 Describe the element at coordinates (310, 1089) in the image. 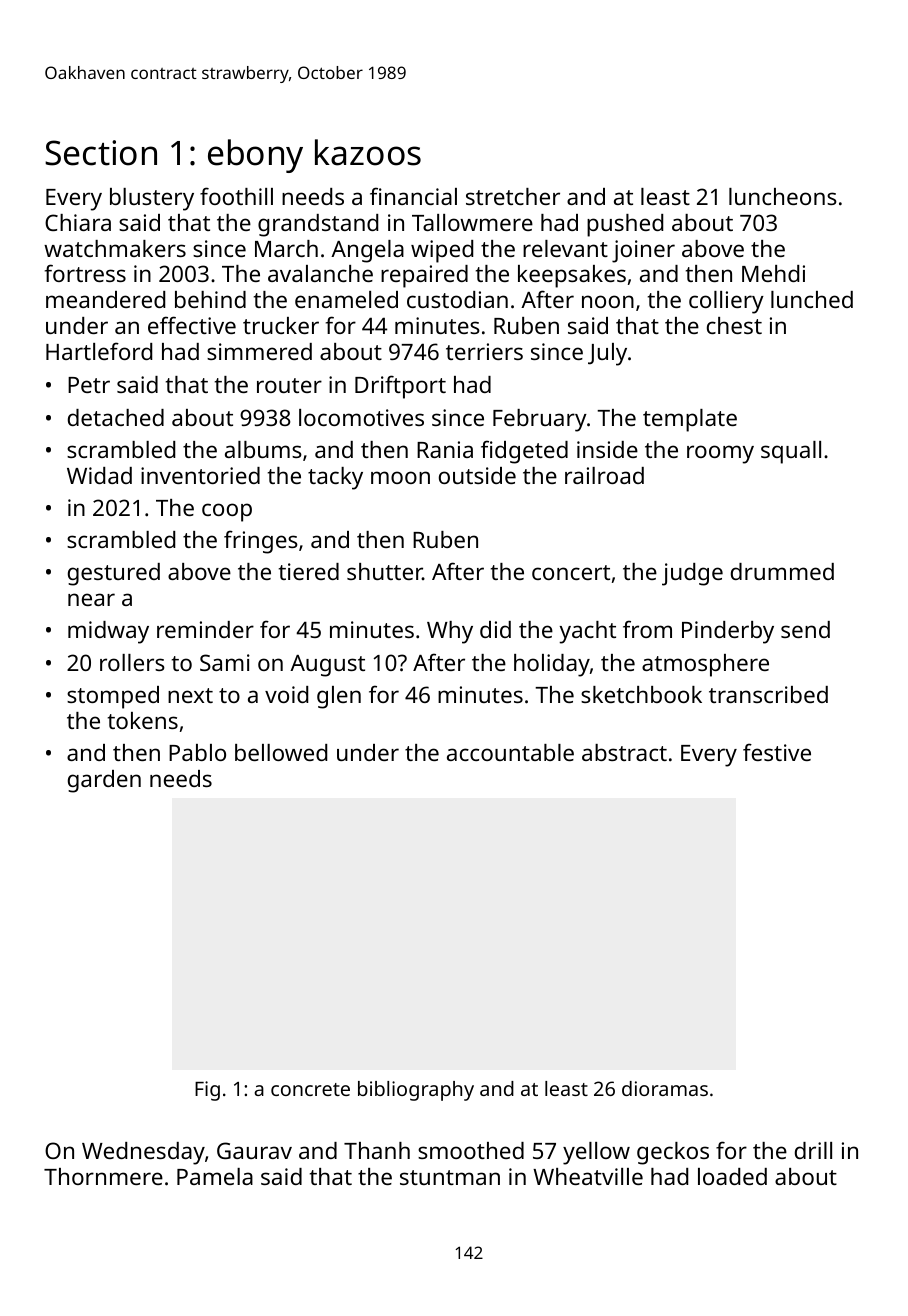

I see `concrete` at that location.
